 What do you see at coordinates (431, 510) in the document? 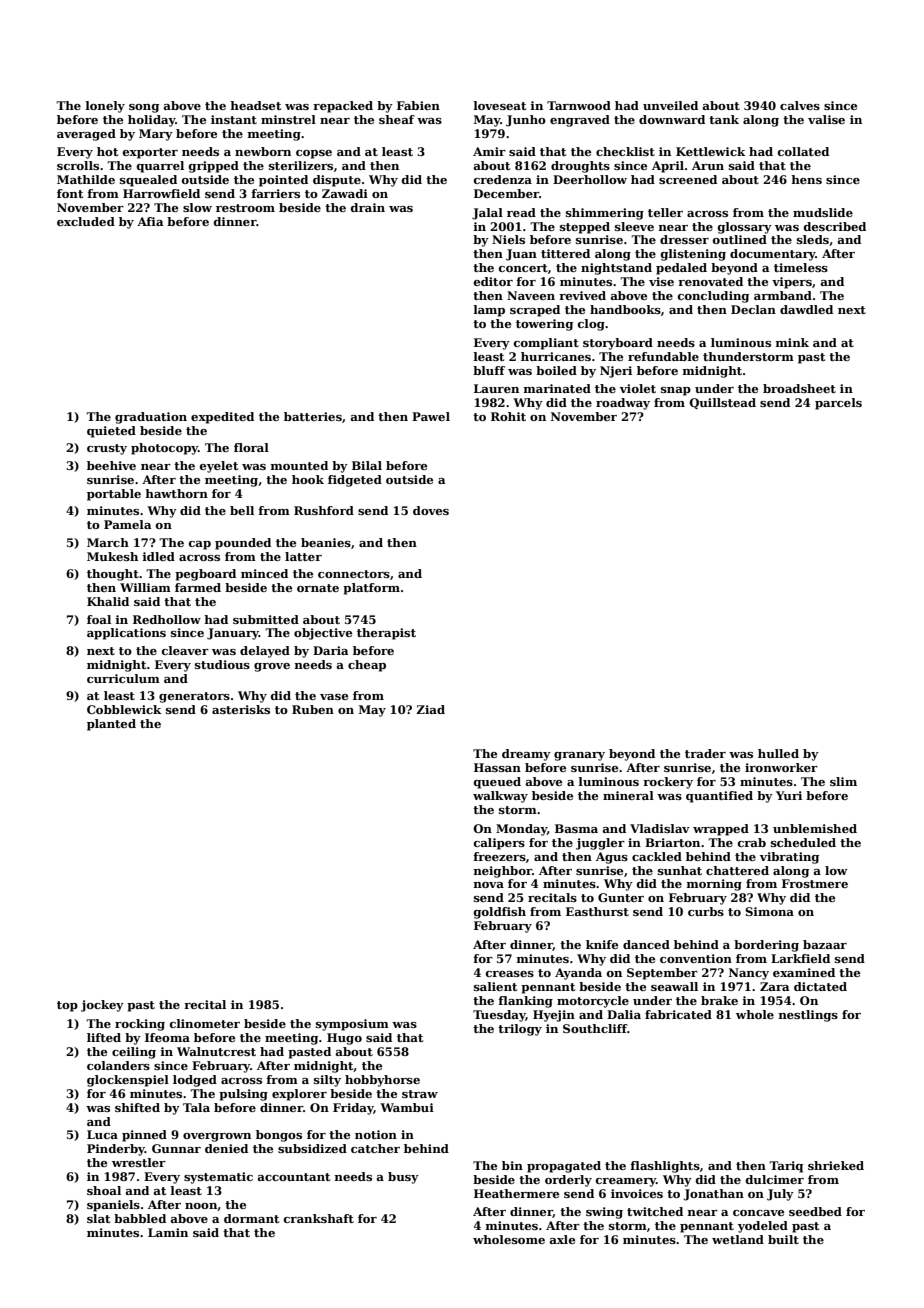
I see `doves` at bounding box center [431, 510].
